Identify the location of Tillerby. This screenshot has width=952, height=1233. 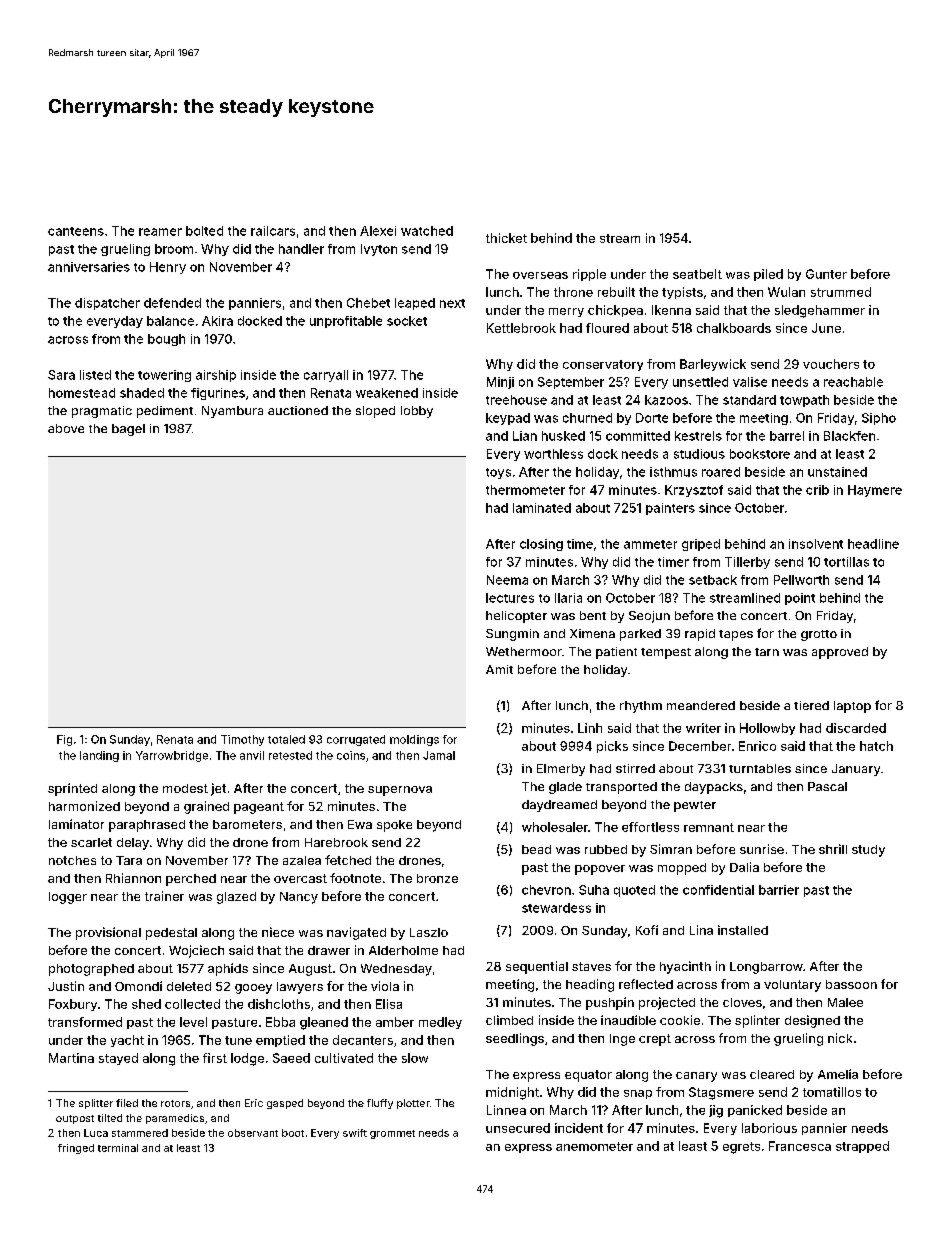
(747, 563).
